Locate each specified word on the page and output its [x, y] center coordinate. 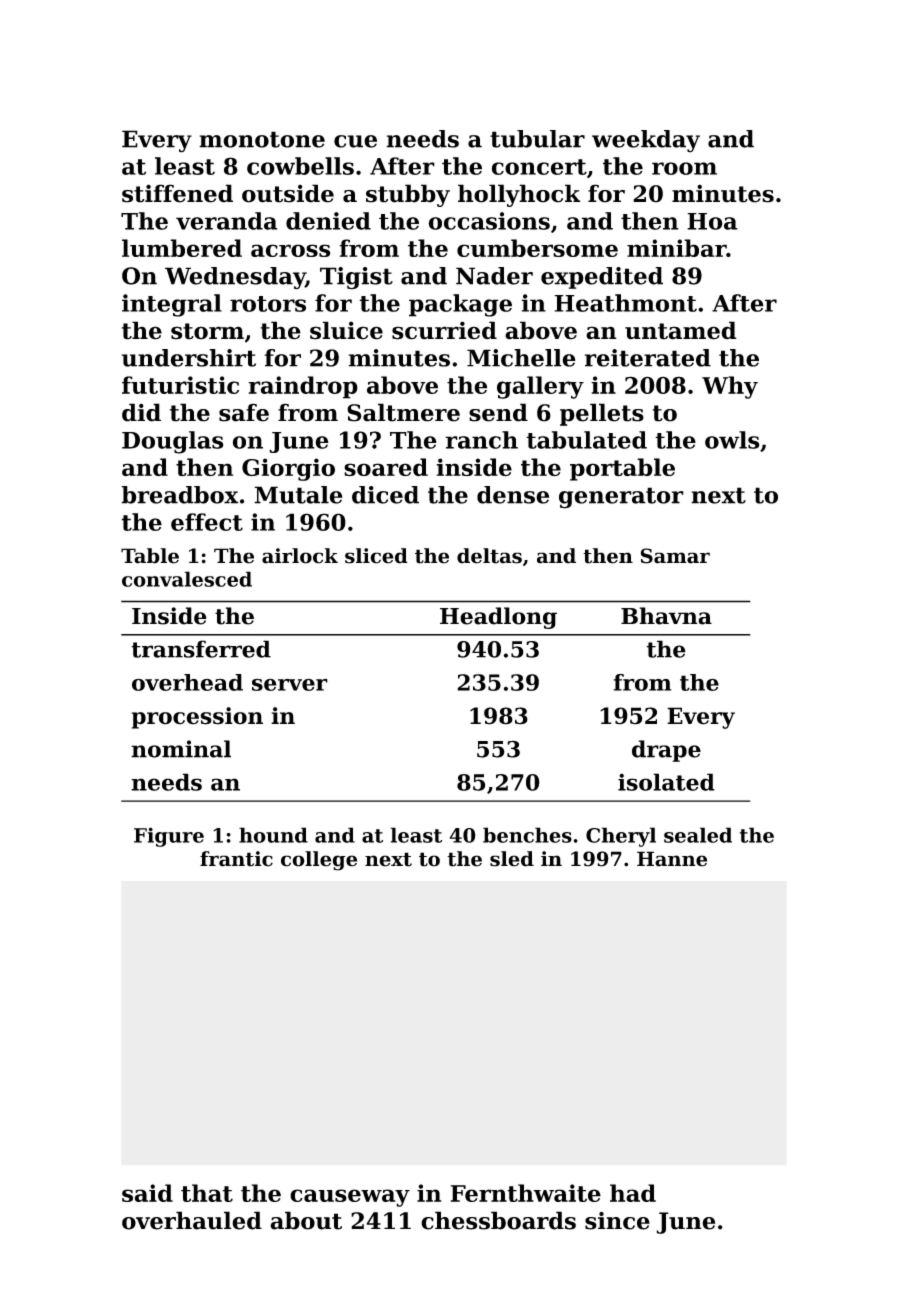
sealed [698, 835]
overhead [187, 682]
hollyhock [519, 195]
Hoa [712, 221]
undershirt [189, 358]
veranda [227, 221]
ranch [481, 440]
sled [512, 859]
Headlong [498, 618]
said [147, 1193]
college [319, 861]
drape [666, 751]
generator [621, 498]
